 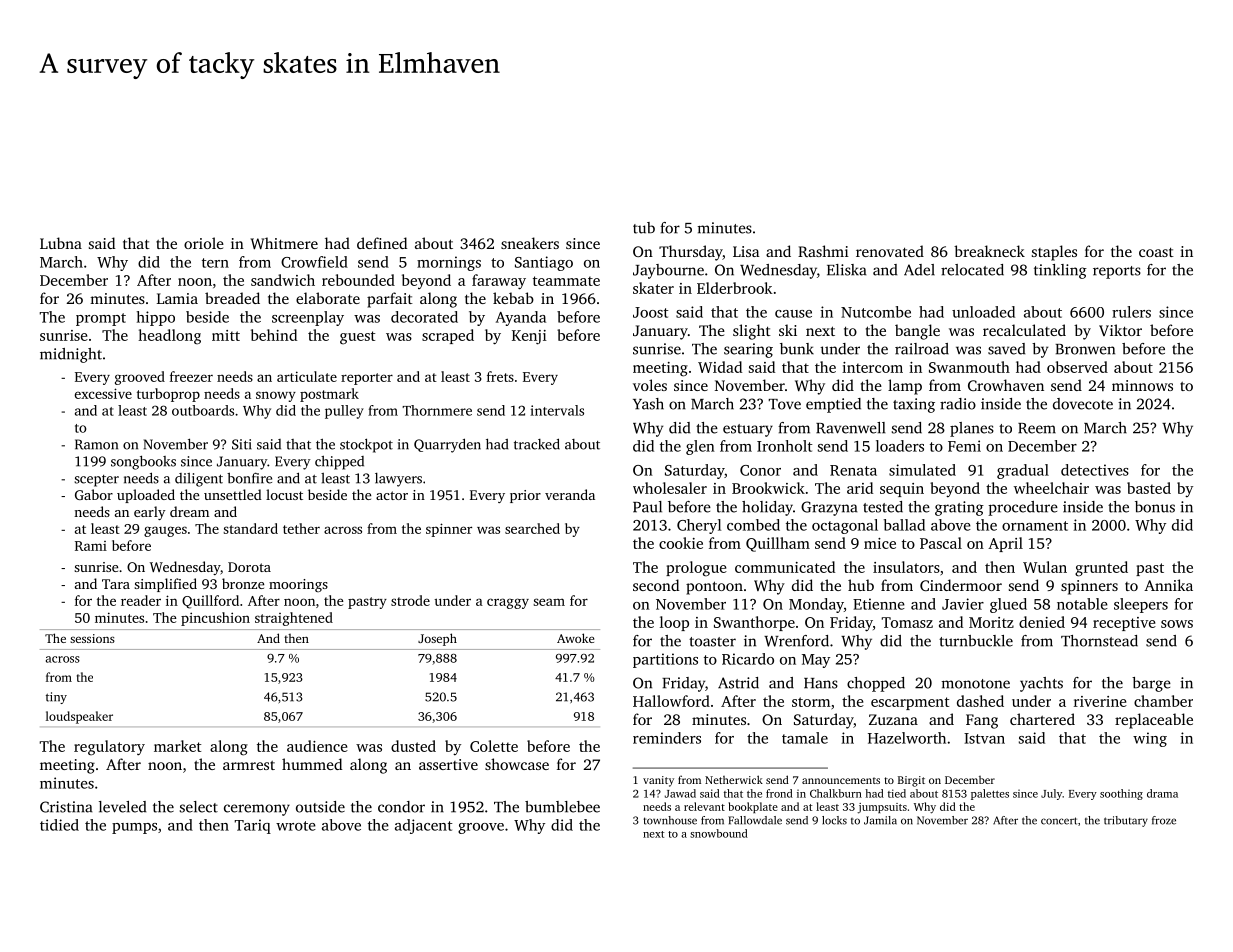 What do you see at coordinates (1023, 471) in the document?
I see `gradual` at bounding box center [1023, 471].
